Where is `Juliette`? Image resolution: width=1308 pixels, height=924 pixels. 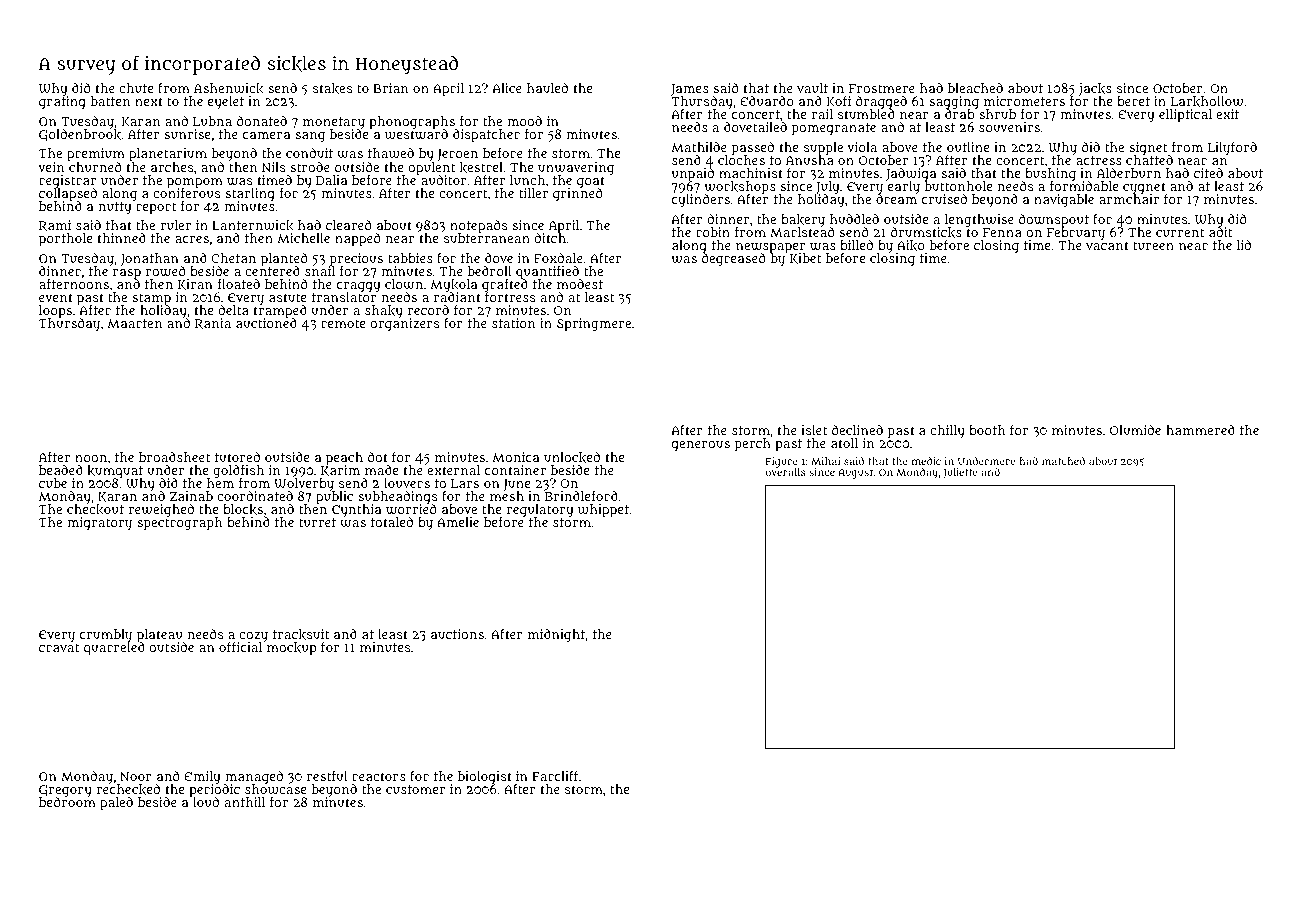
Juliette is located at coordinates (960, 473).
